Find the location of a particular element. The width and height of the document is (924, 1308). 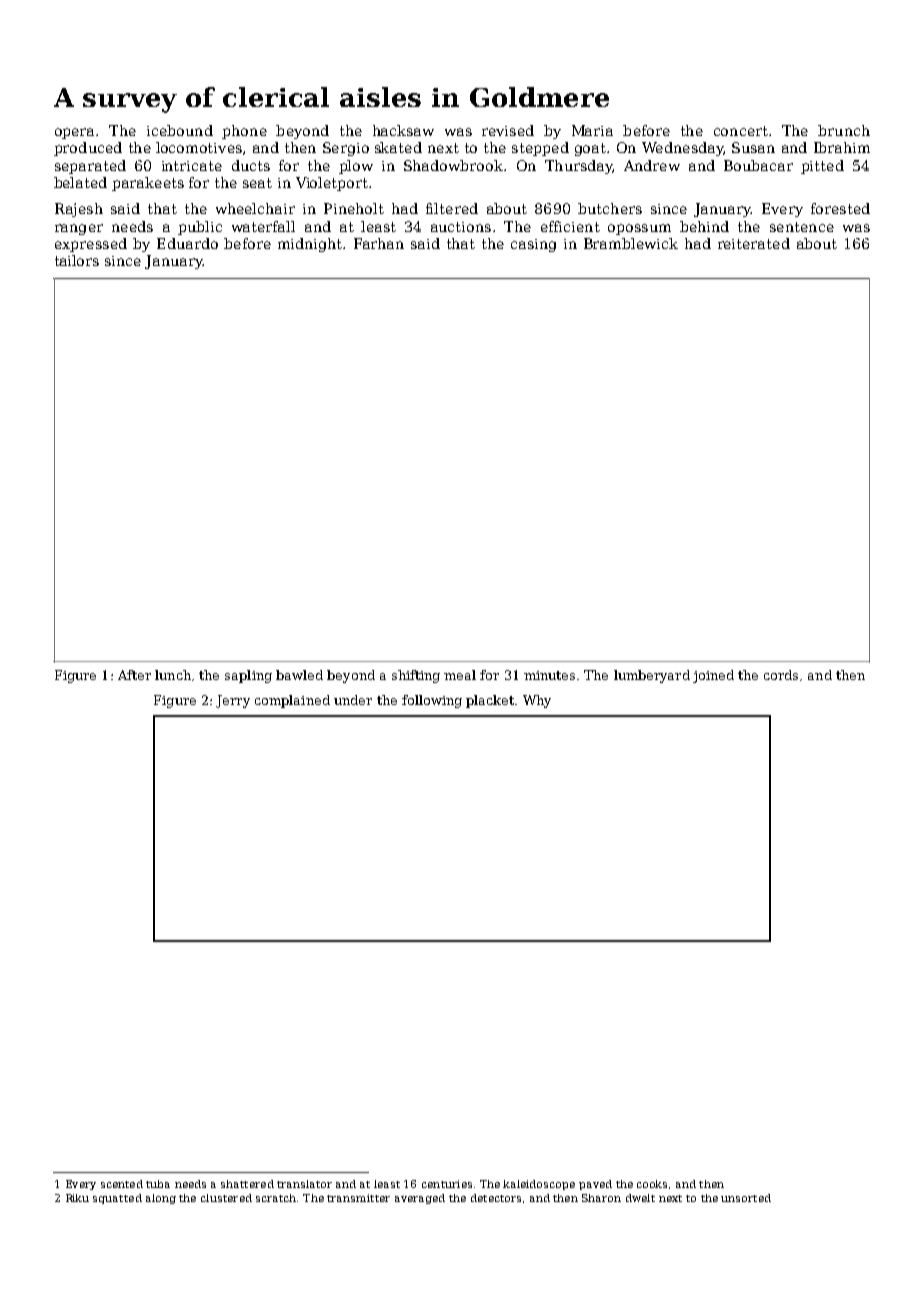

sentence is located at coordinates (802, 227).
